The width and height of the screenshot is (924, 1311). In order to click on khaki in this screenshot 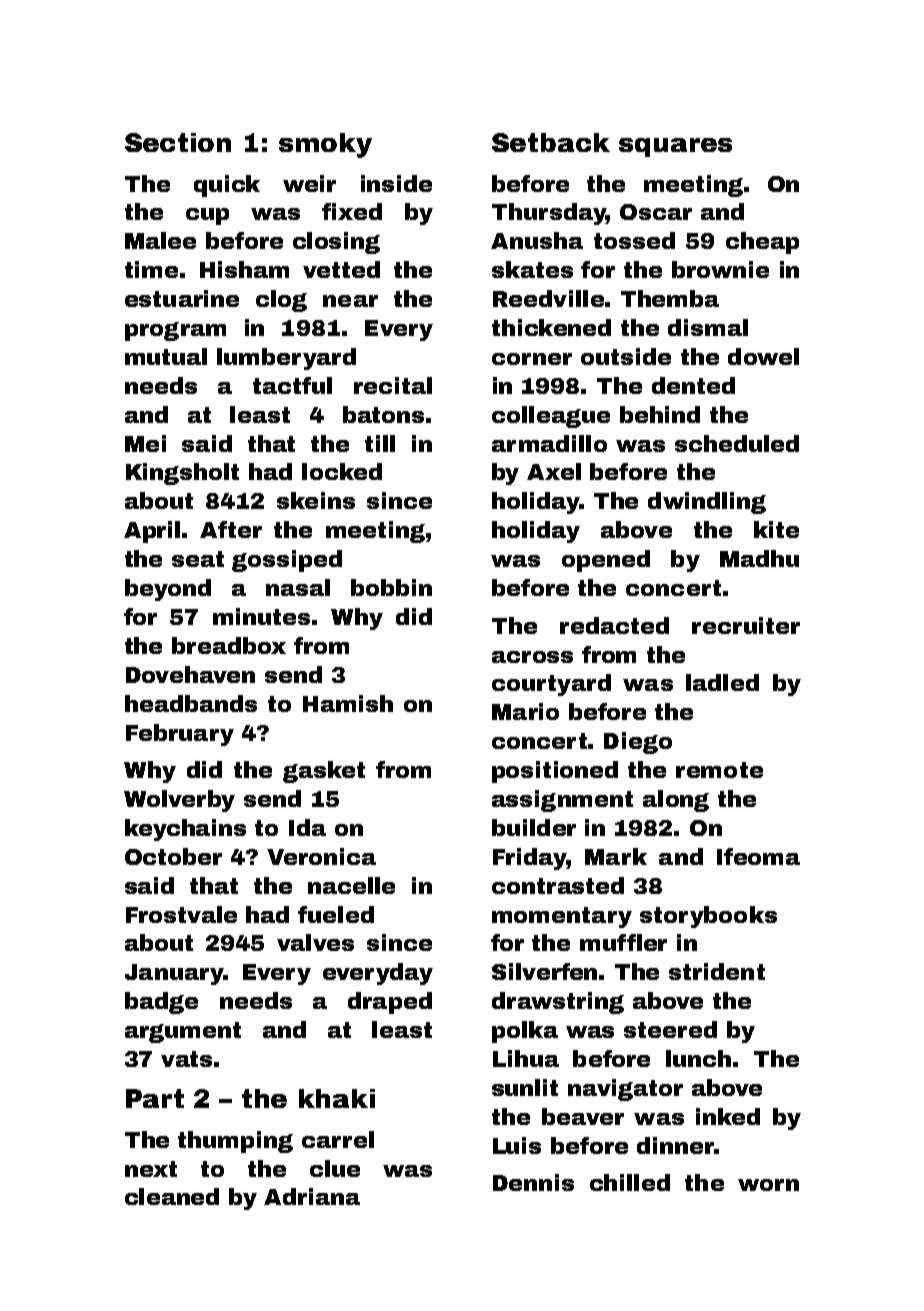, I will do `click(337, 1098)`.
